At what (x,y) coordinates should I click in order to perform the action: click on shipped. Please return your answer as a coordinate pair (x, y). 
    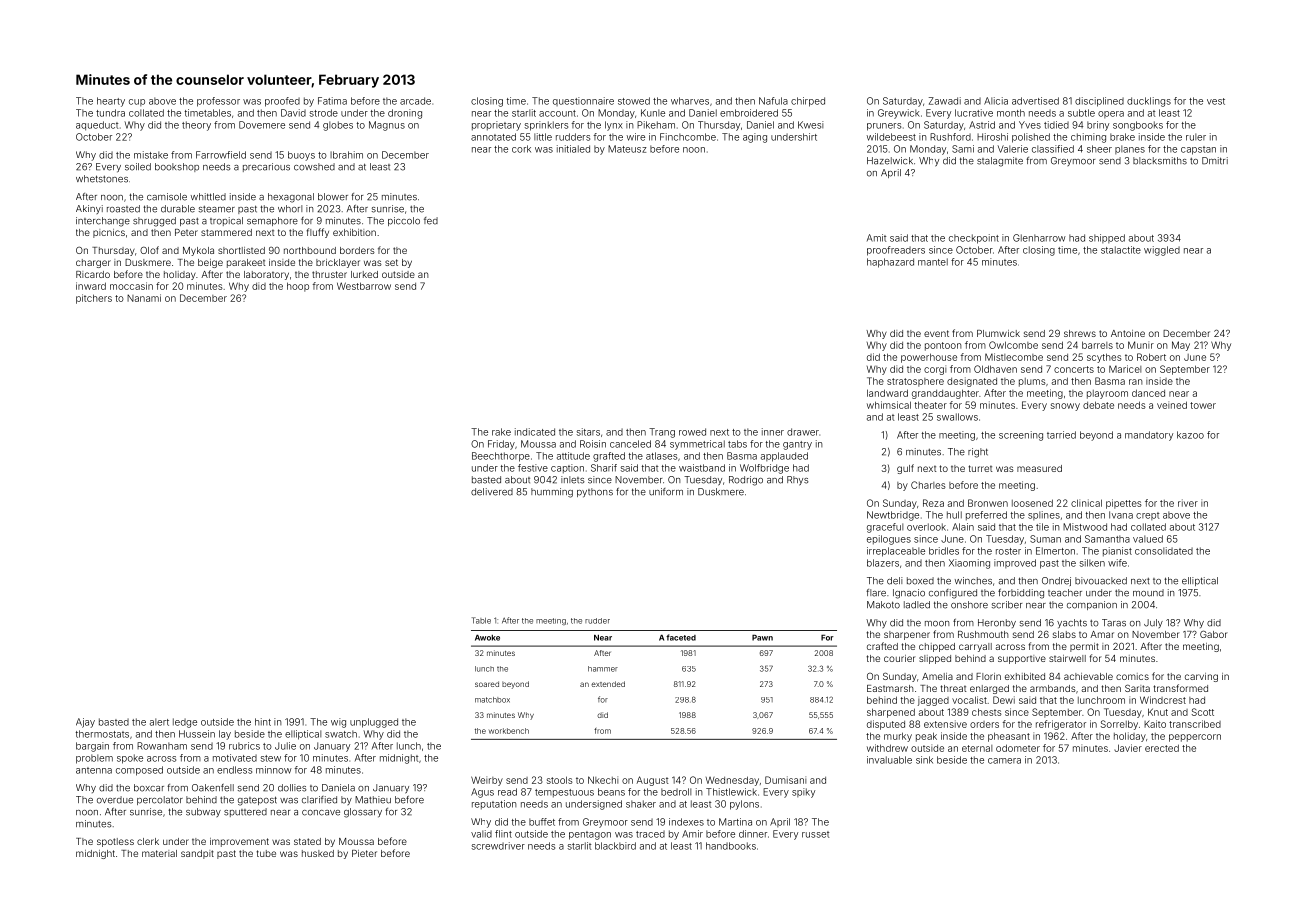
    Looking at the image, I should click on (1107, 238).
